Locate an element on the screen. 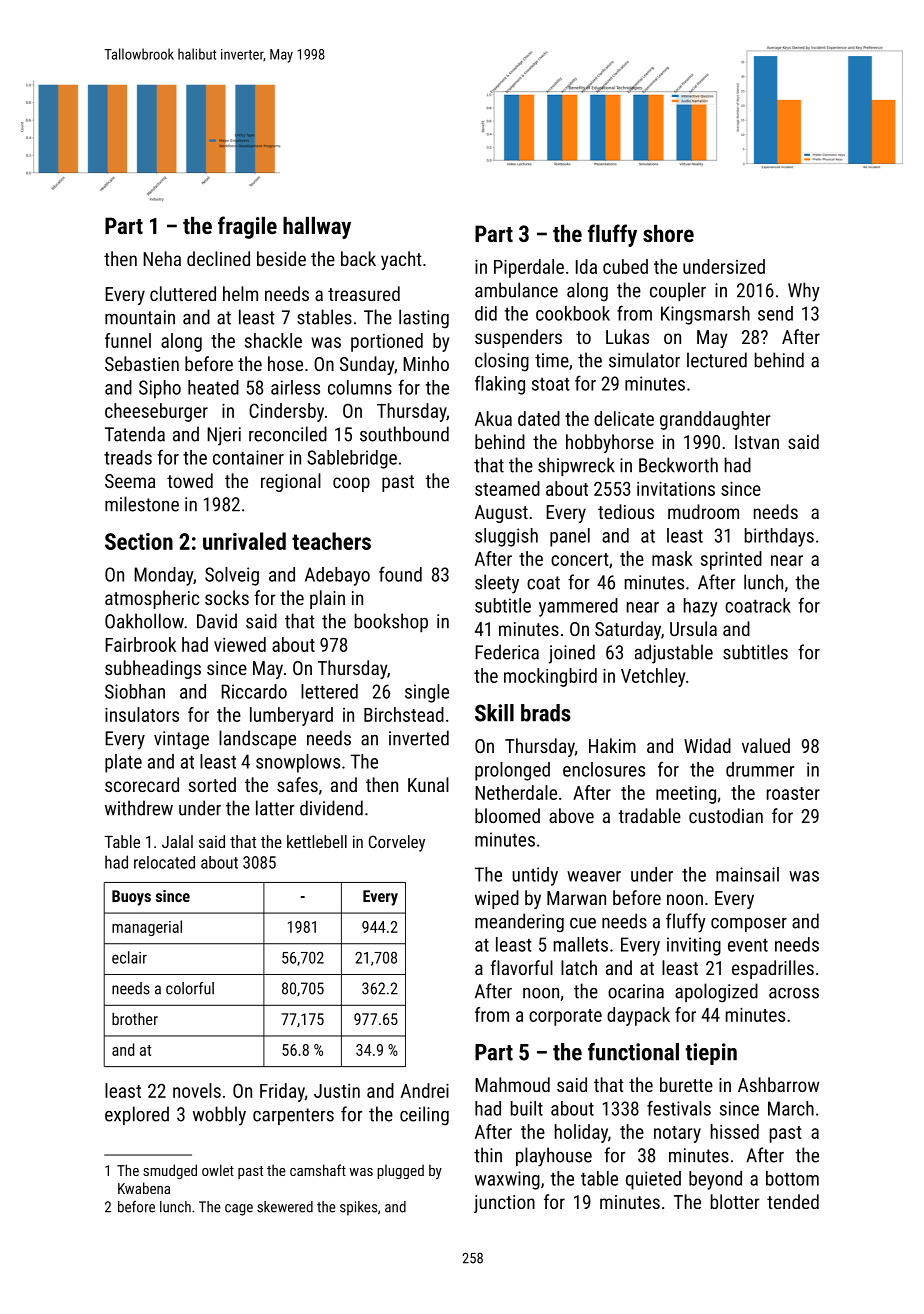 This screenshot has height=1314, width=924. smudged is located at coordinates (170, 1171).
